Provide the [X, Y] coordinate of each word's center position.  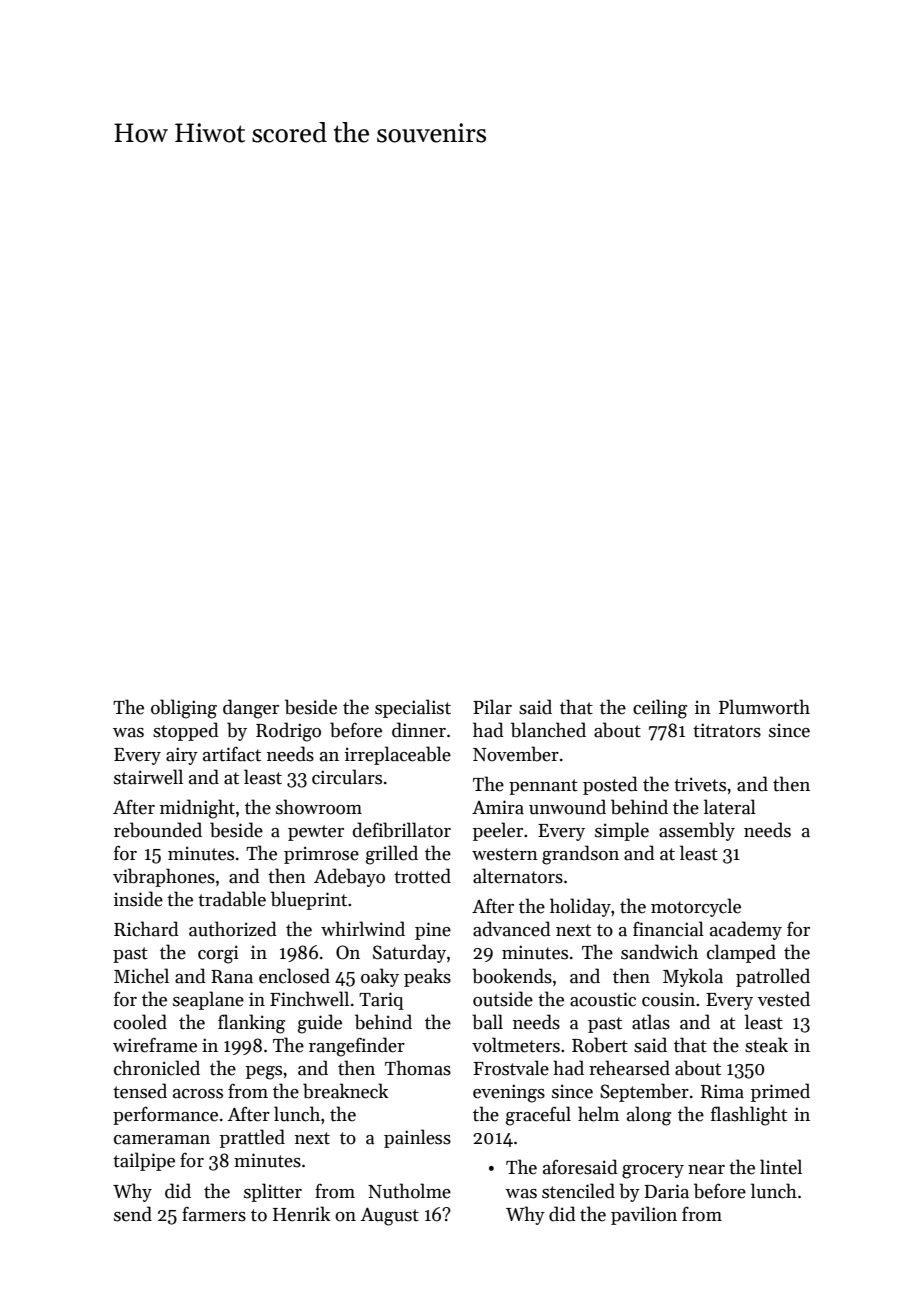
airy [182, 756]
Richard [146, 929]
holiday [580, 907]
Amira [498, 807]
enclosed [294, 976]
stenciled [578, 1191]
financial [668, 929]
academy [746, 930]
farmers [214, 1214]
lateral [730, 807]
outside [503, 999]
